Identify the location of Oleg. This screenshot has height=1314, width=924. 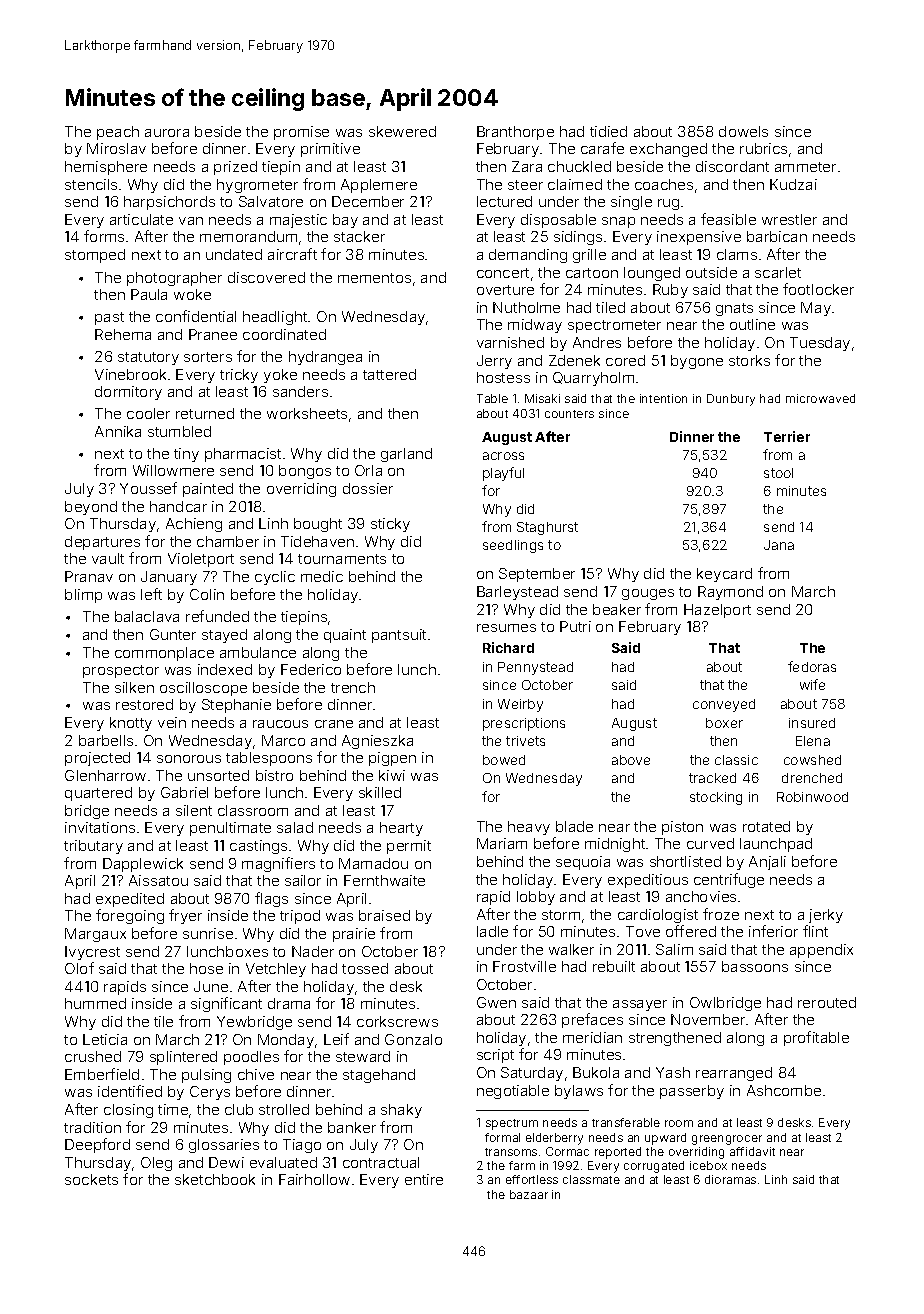
(156, 1164).
